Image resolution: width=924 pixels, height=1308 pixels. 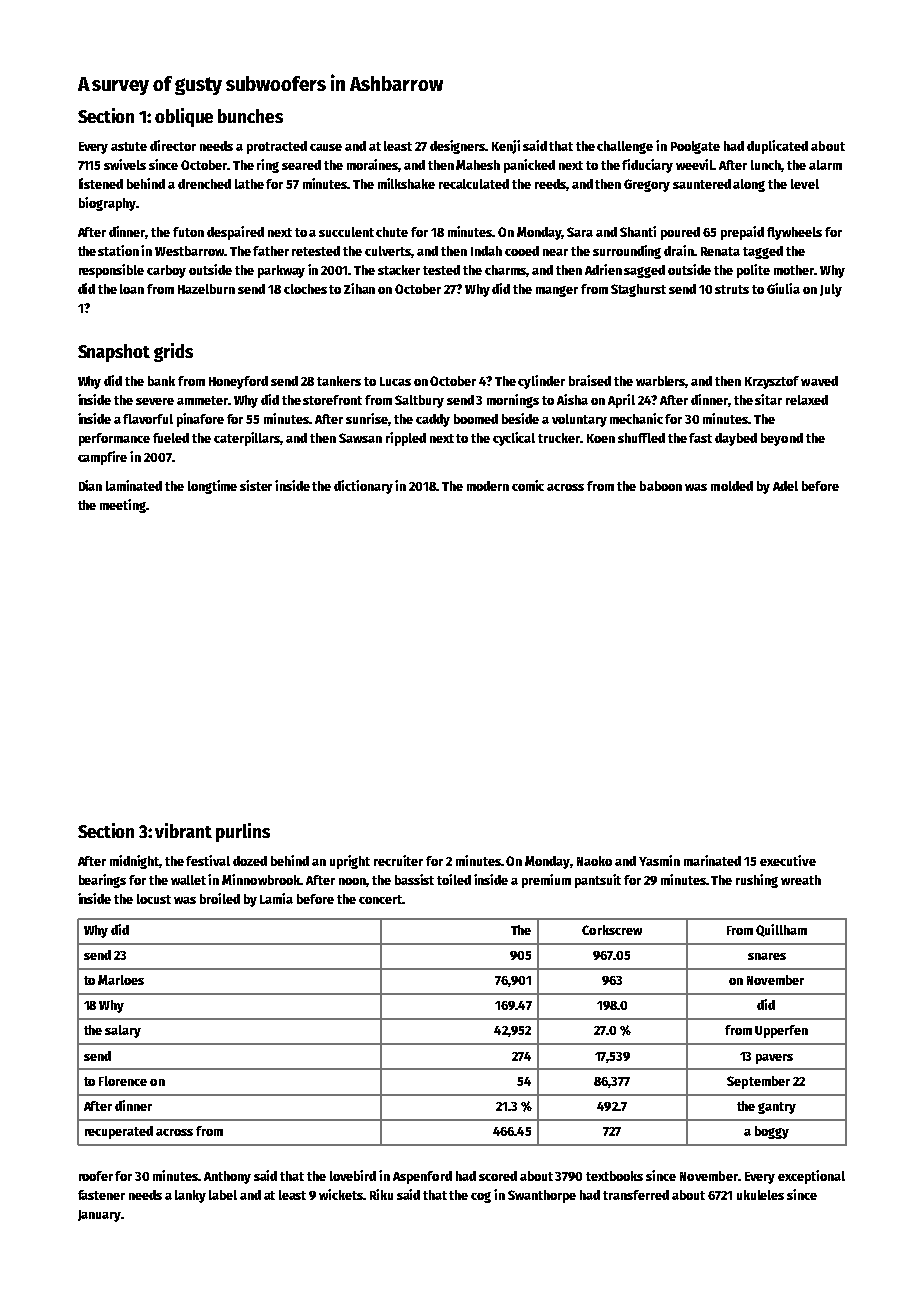 I want to click on oblique, so click(x=184, y=117).
